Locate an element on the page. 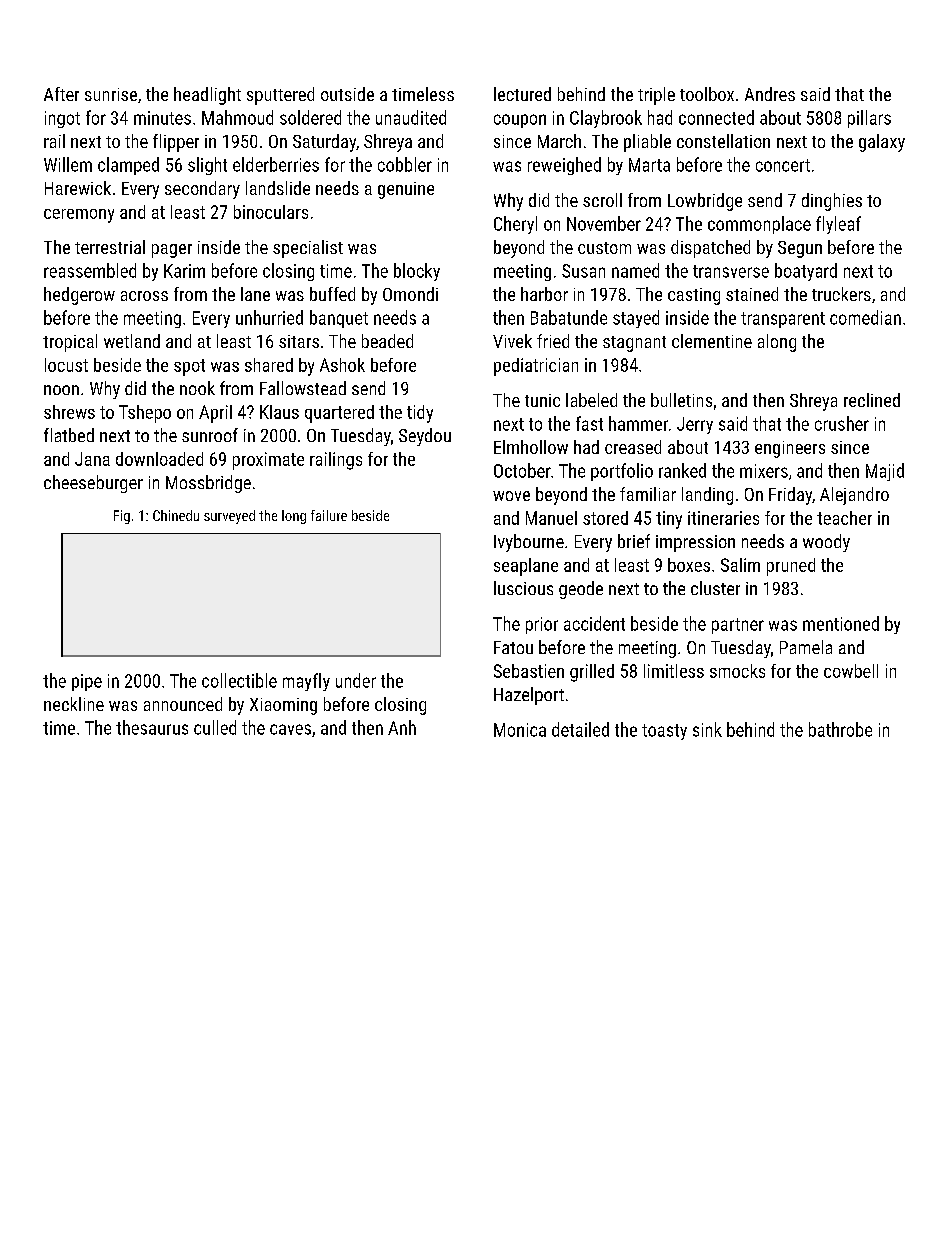 The height and width of the image is (1233, 952). Andres is located at coordinates (770, 94).
